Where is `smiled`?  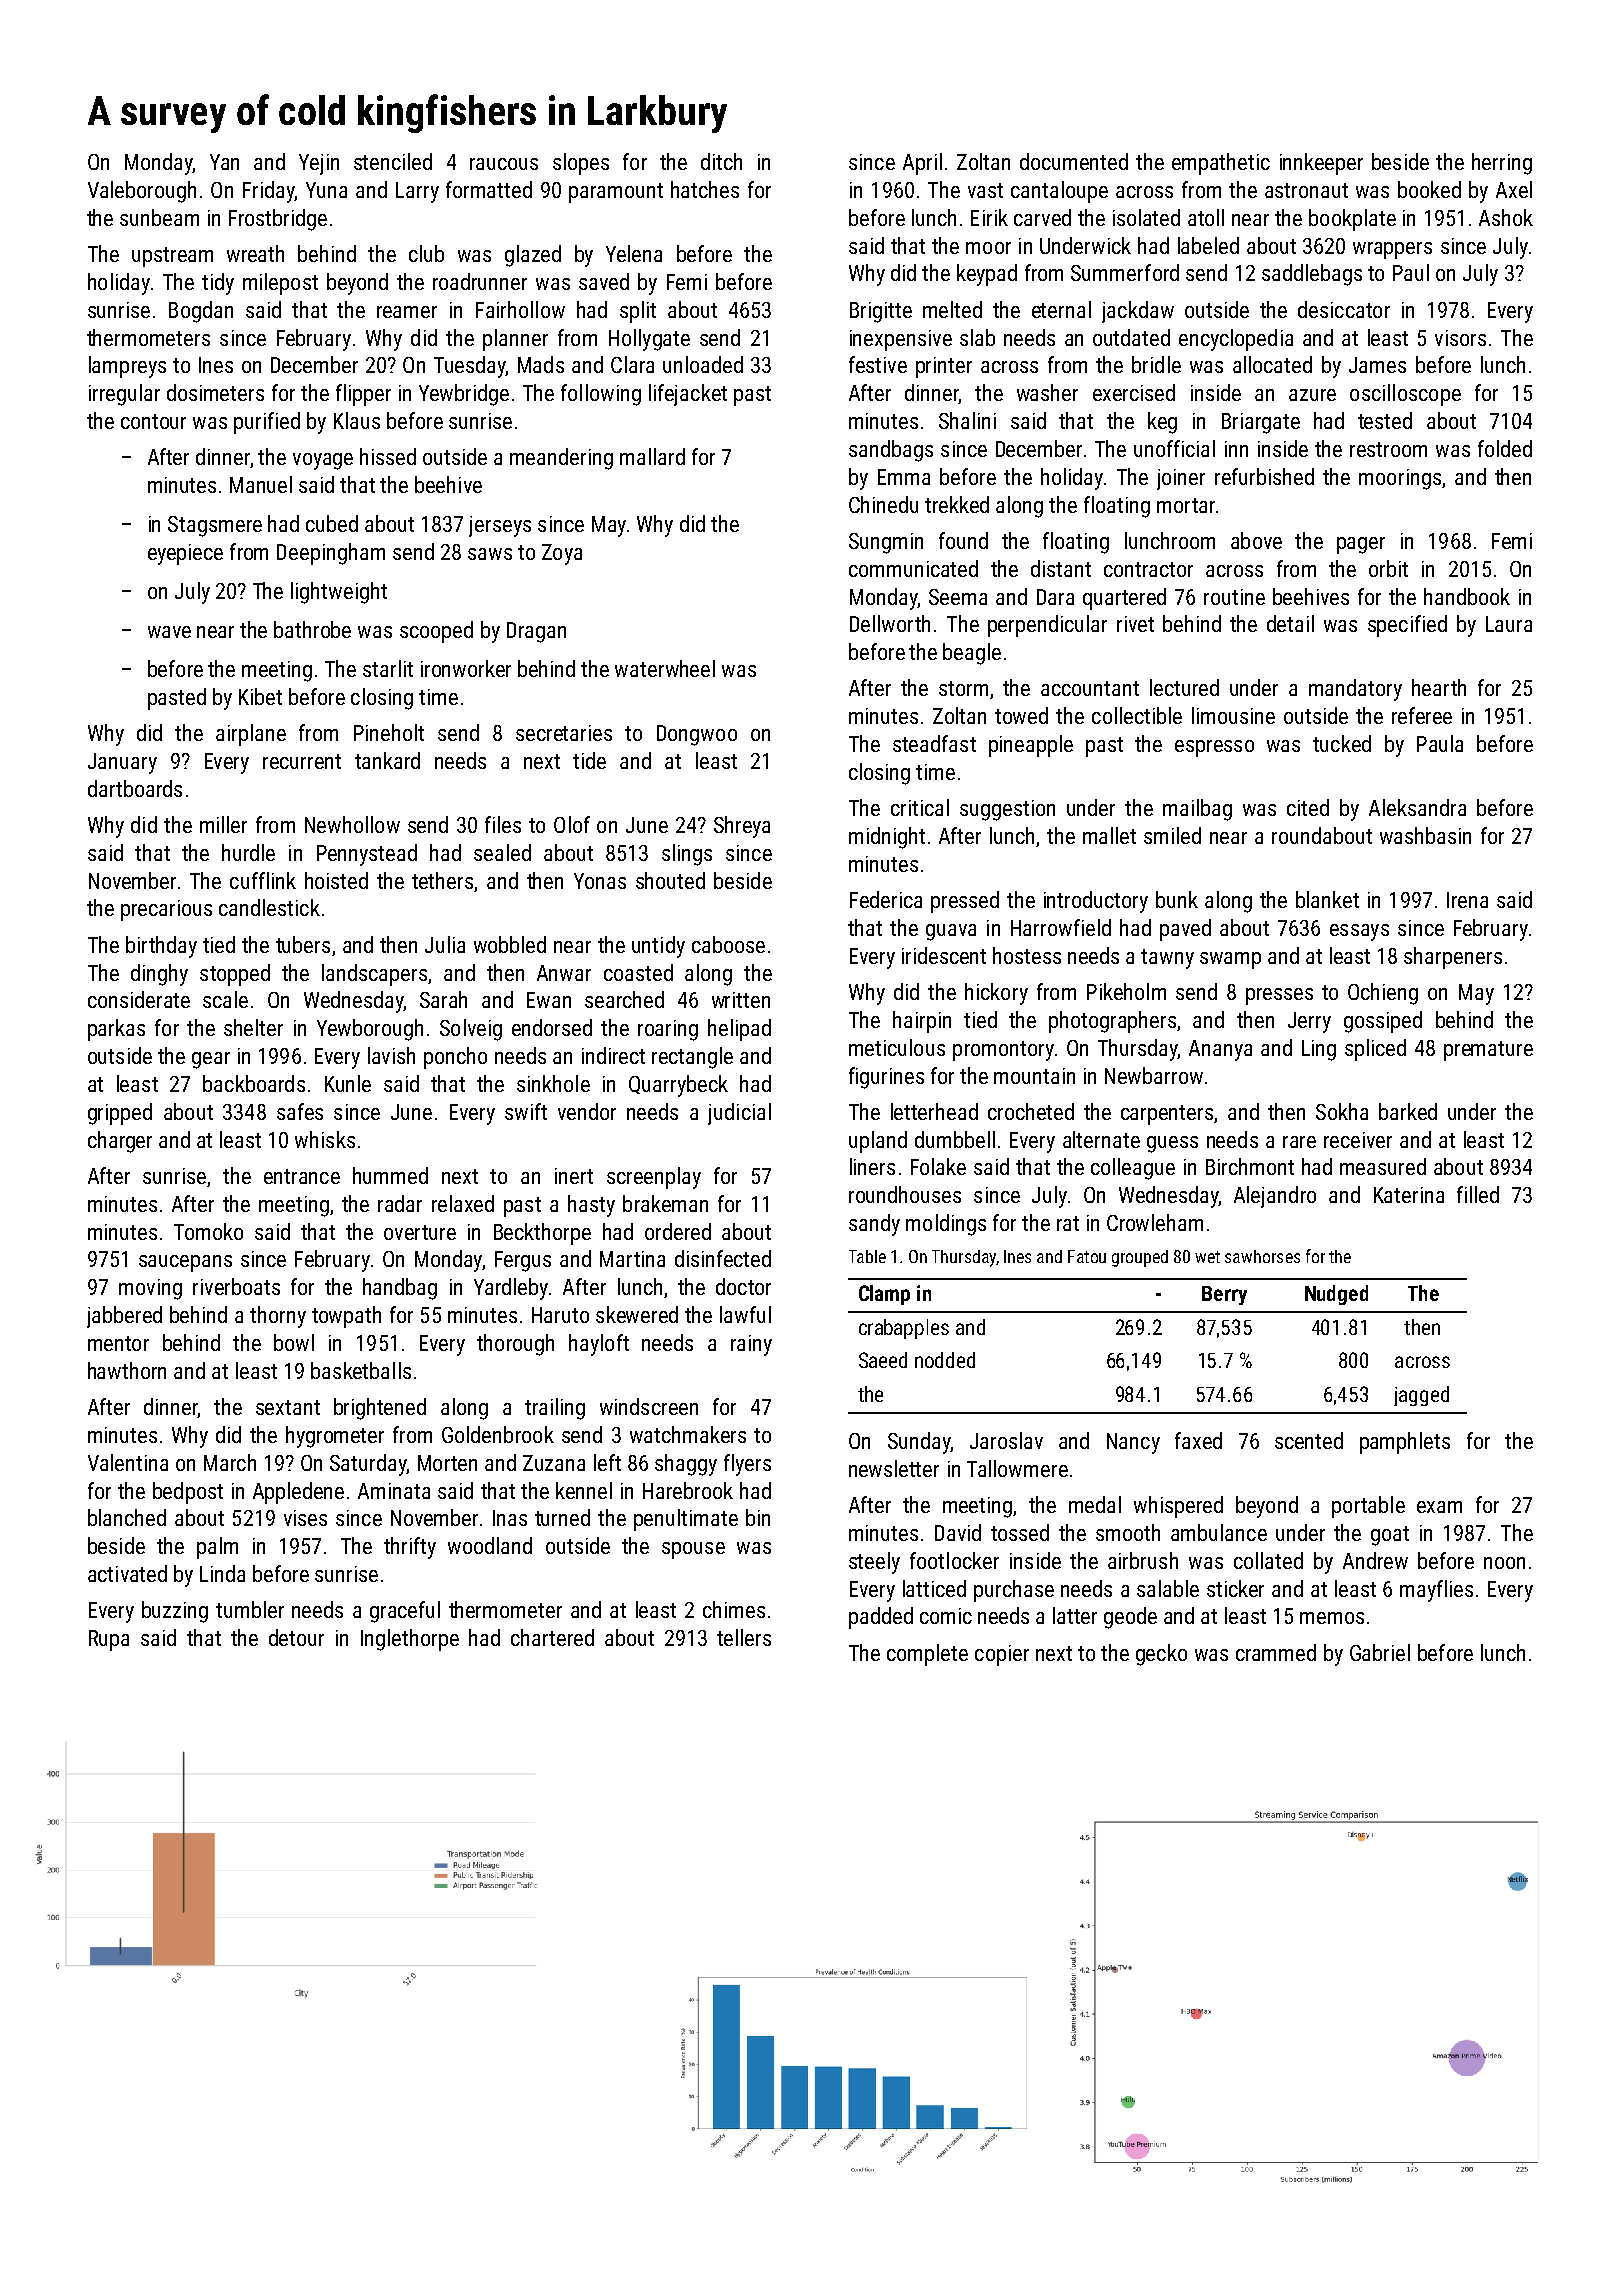 smiled is located at coordinates (1172, 835).
